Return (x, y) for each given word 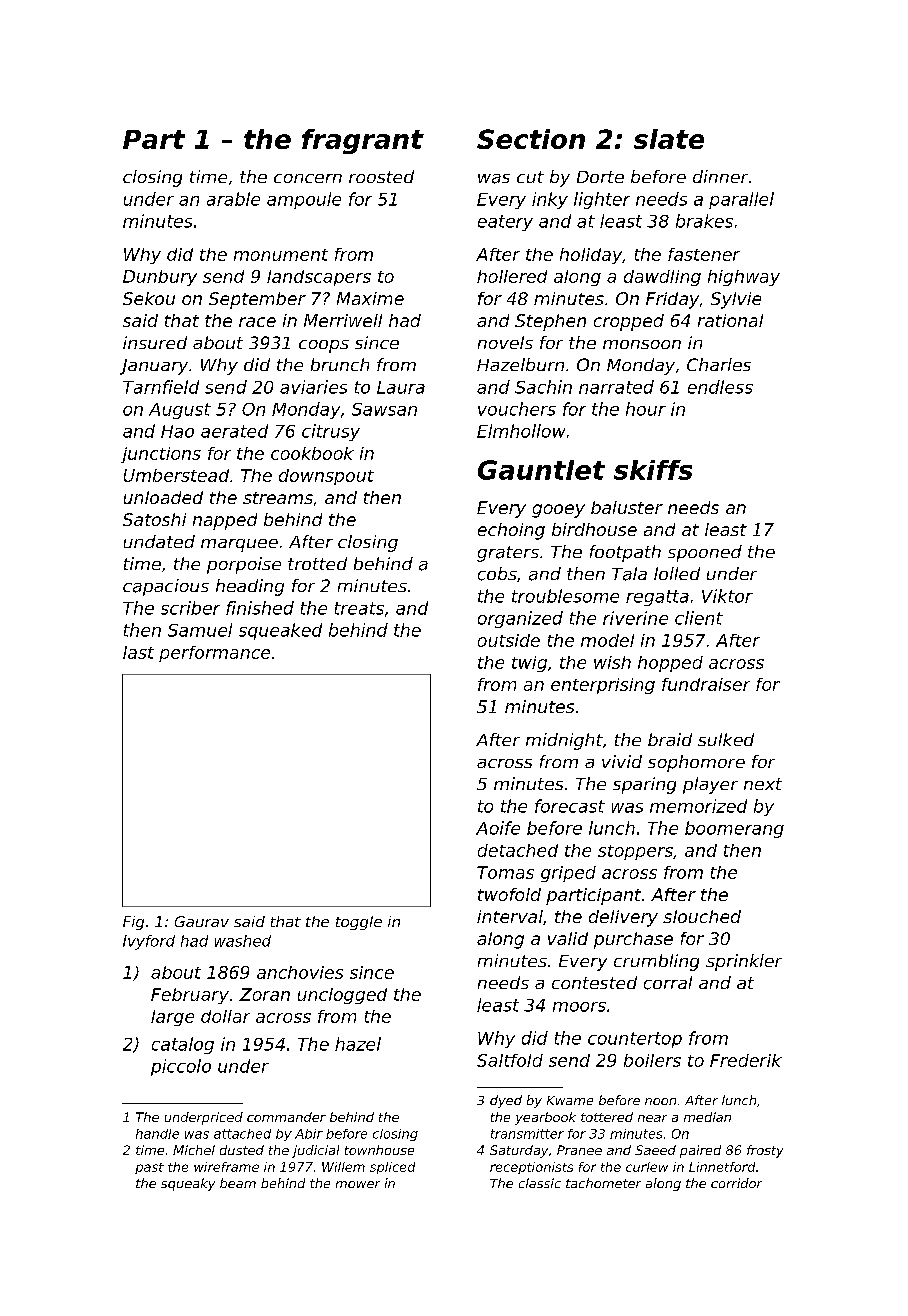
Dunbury (160, 278)
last (138, 652)
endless (720, 387)
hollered (512, 276)
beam (238, 1183)
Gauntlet (541, 470)
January (154, 367)
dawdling (662, 278)
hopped (670, 664)
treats (359, 608)
